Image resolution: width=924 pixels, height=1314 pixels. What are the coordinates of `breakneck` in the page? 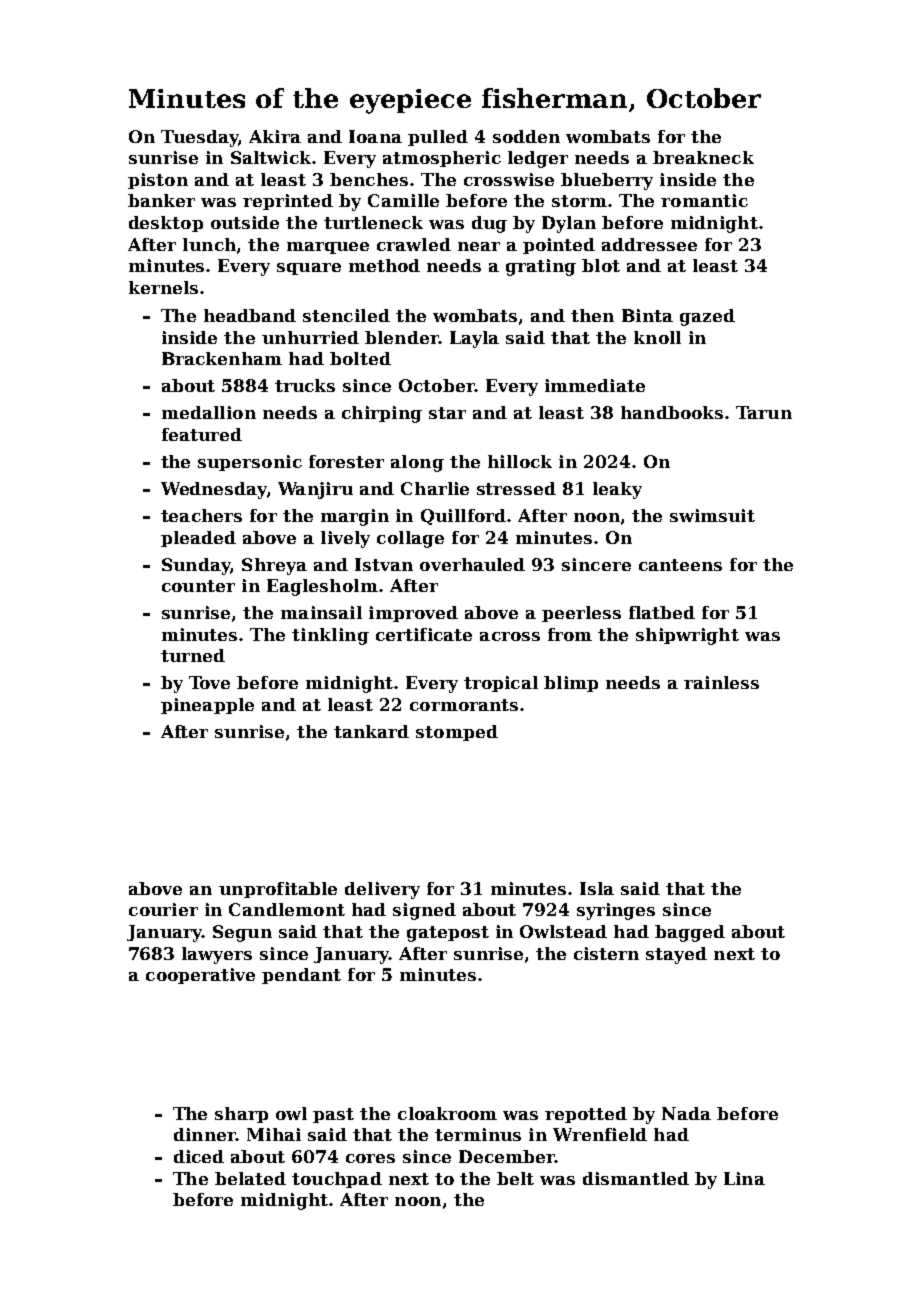 It's located at (703, 157).
